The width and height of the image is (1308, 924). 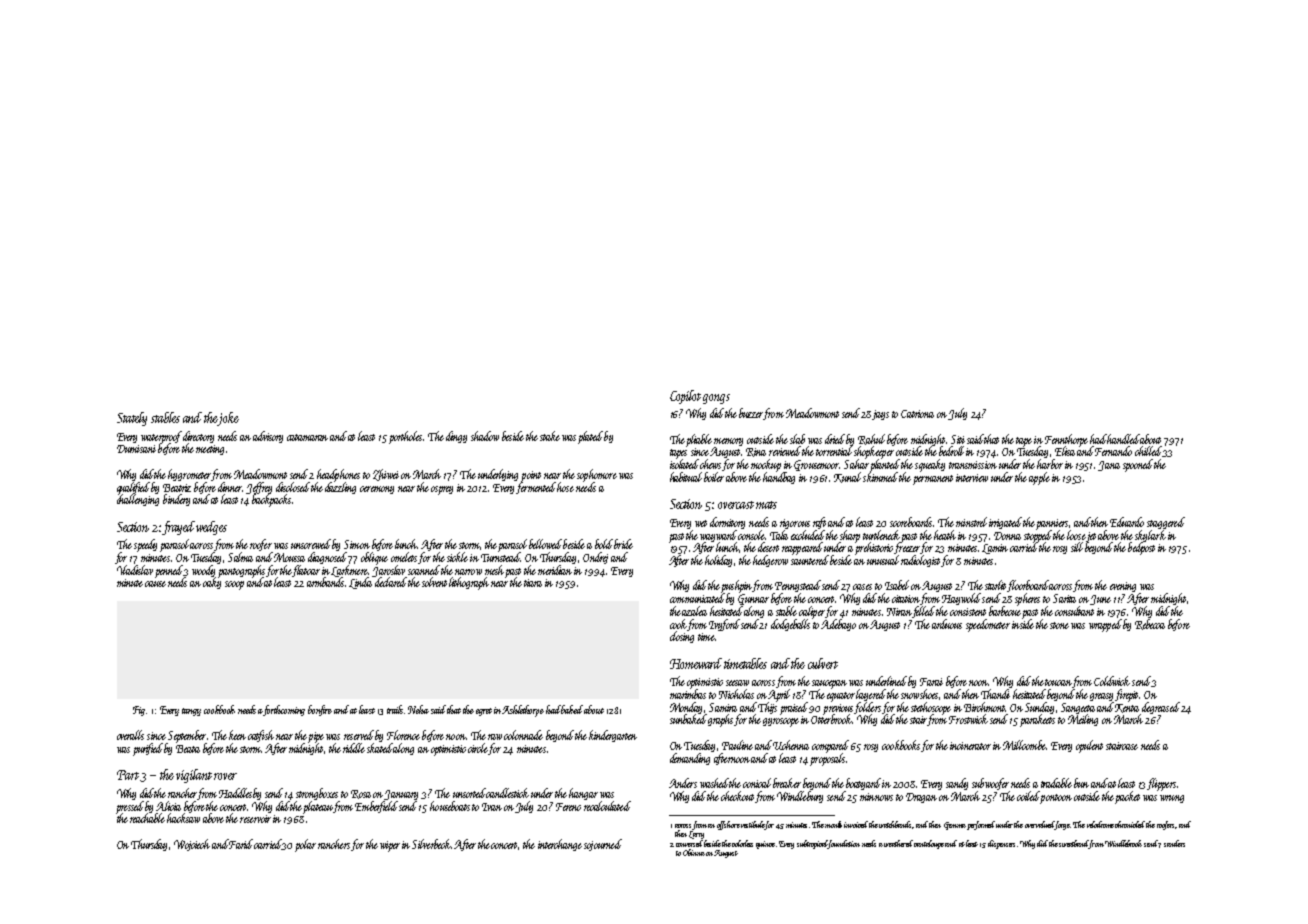 What do you see at coordinates (405, 437) in the image?
I see `portholes` at bounding box center [405, 437].
